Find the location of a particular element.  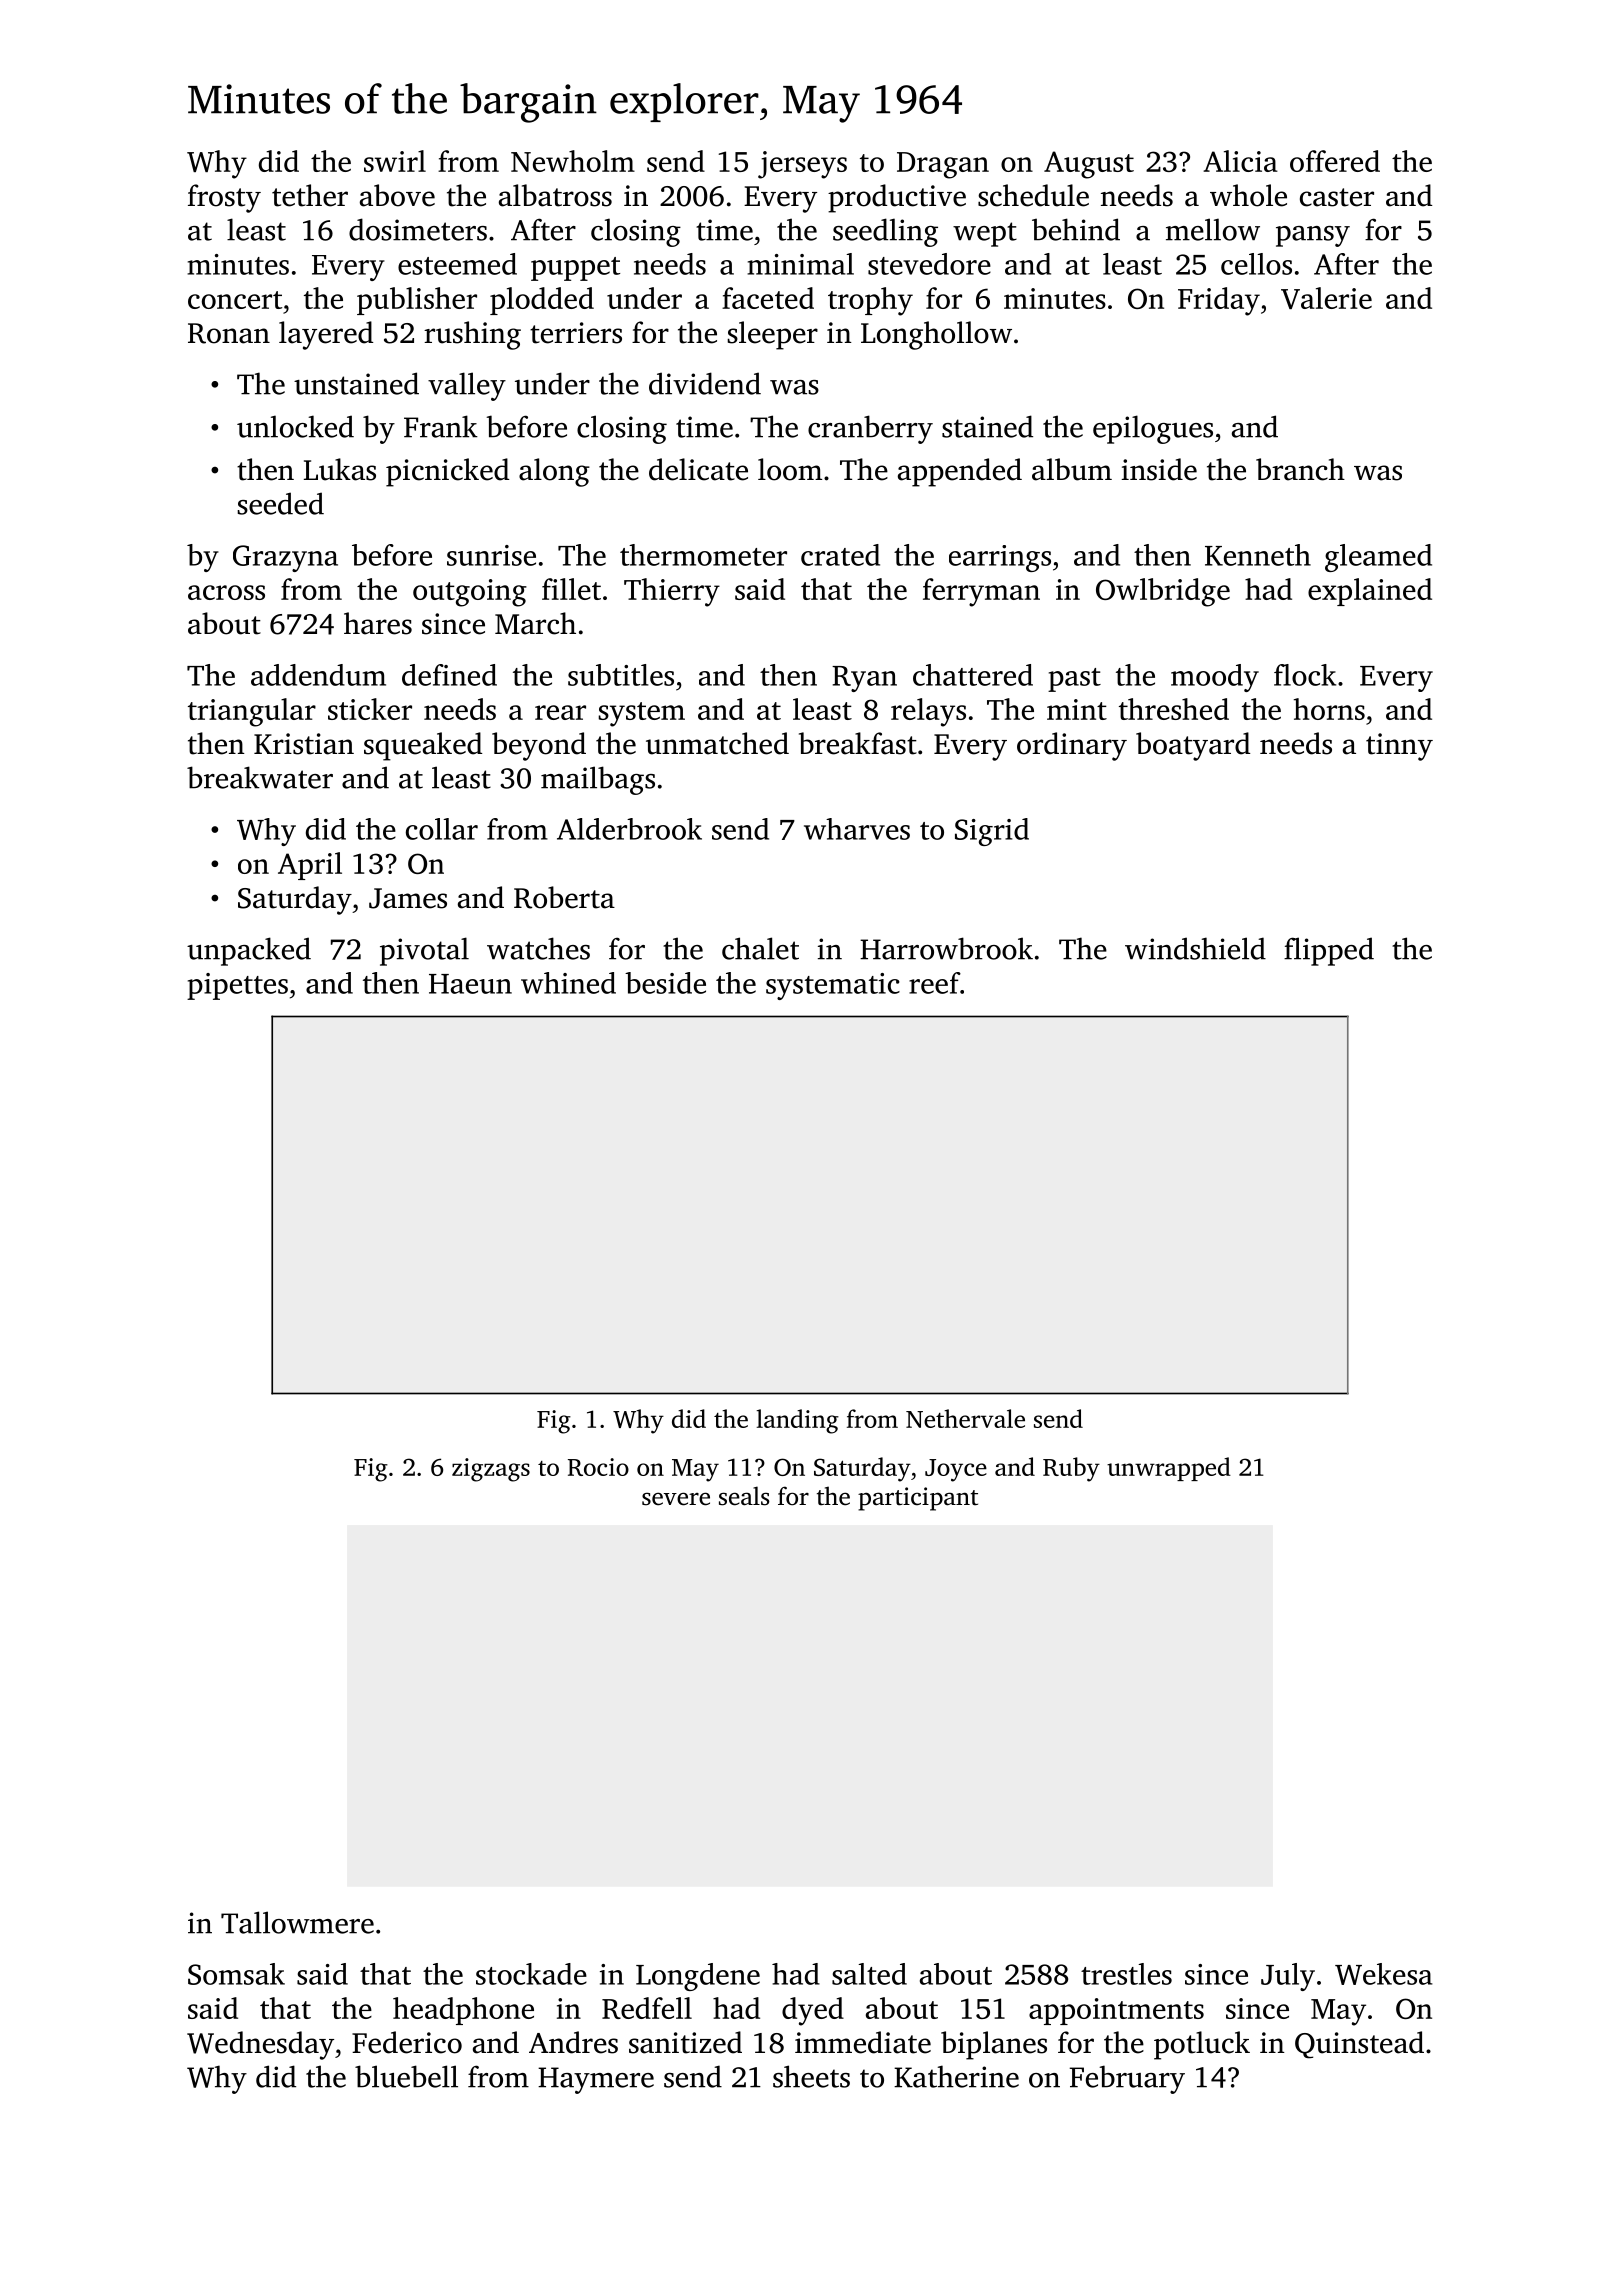

albatross is located at coordinates (555, 195).
